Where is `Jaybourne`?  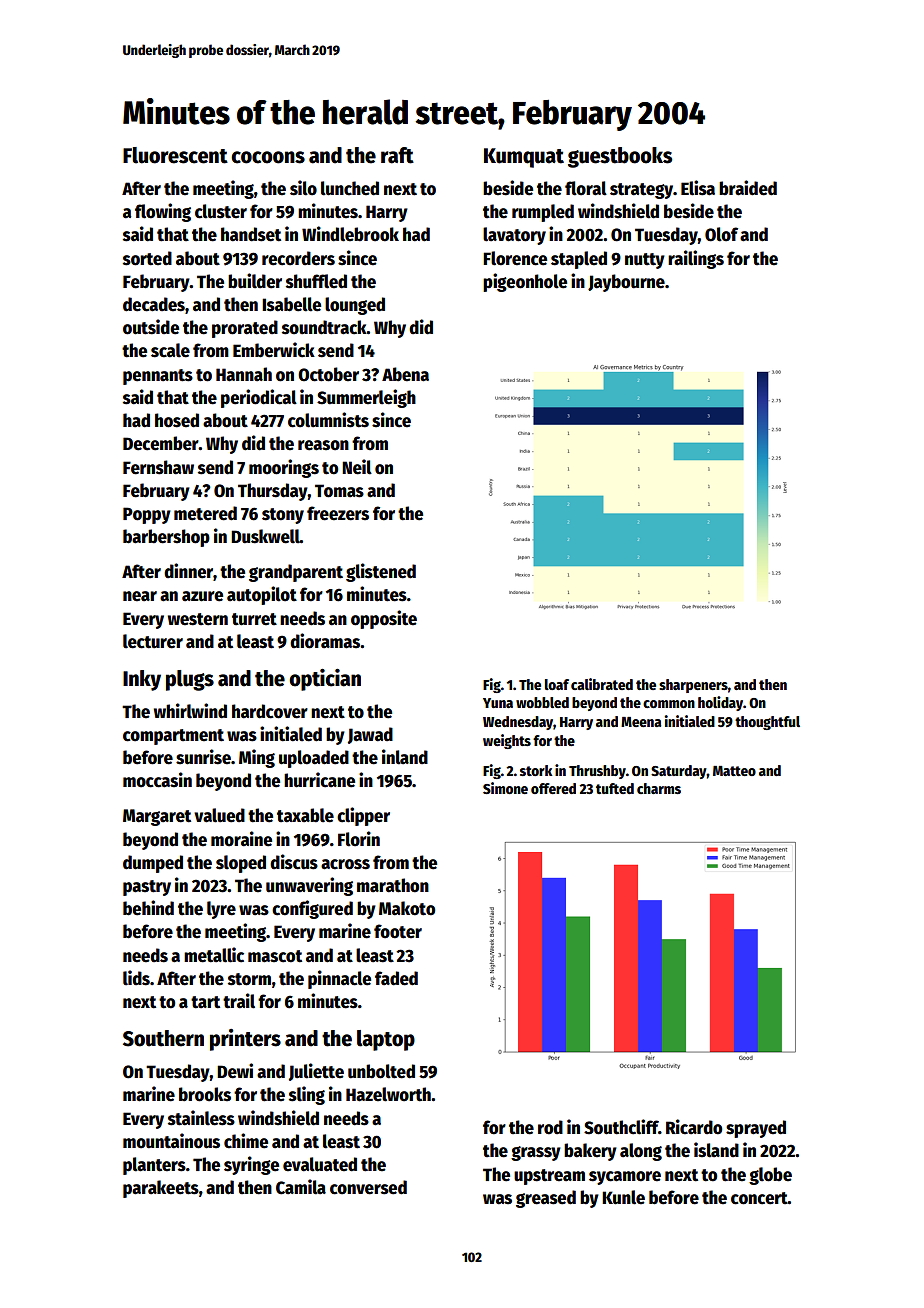 Jaybourne is located at coordinates (626, 283).
